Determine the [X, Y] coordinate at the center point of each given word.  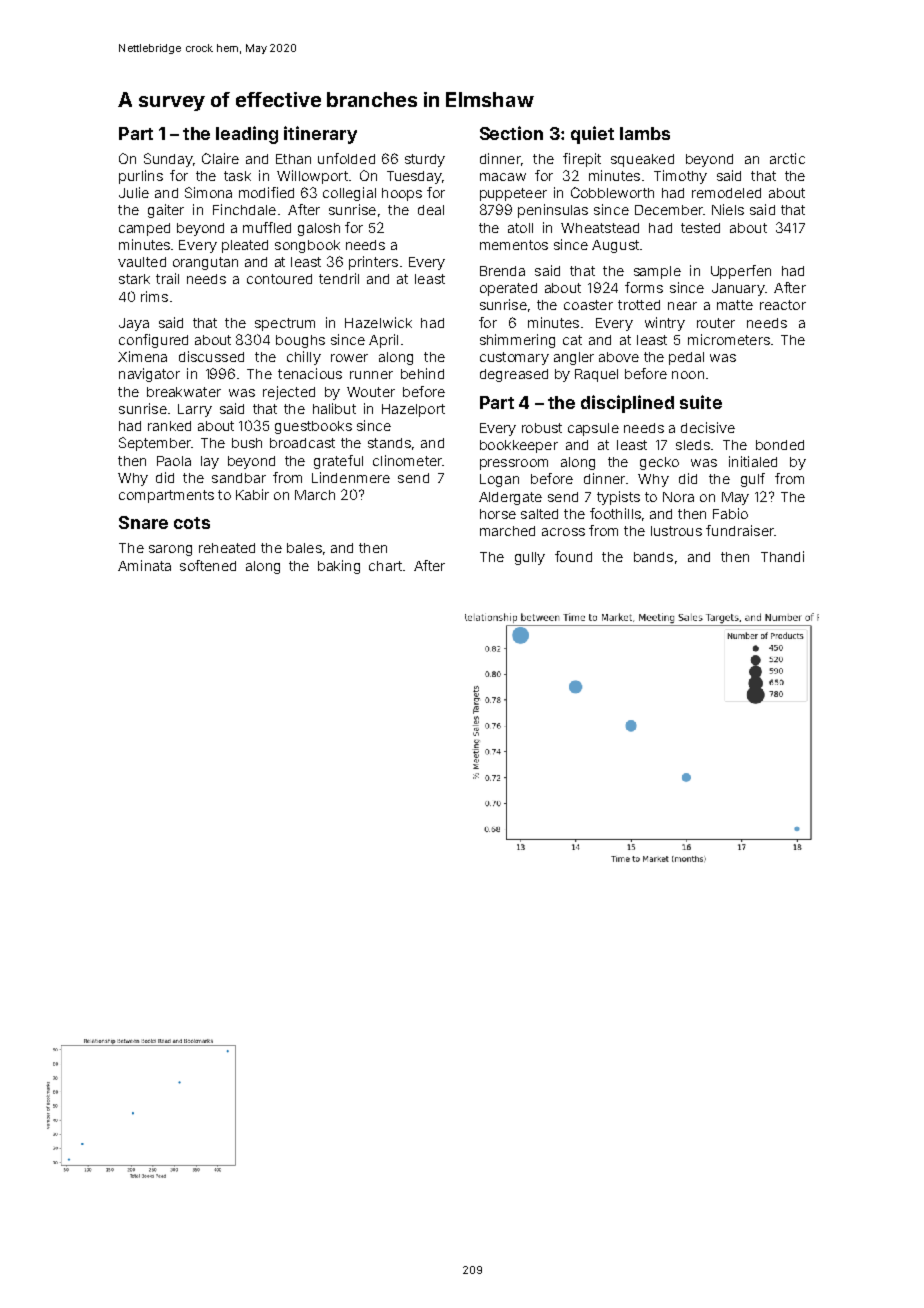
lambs [645, 133]
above [619, 357]
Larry [195, 410]
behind [422, 373]
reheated [227, 548]
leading [247, 135]
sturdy [425, 160]
